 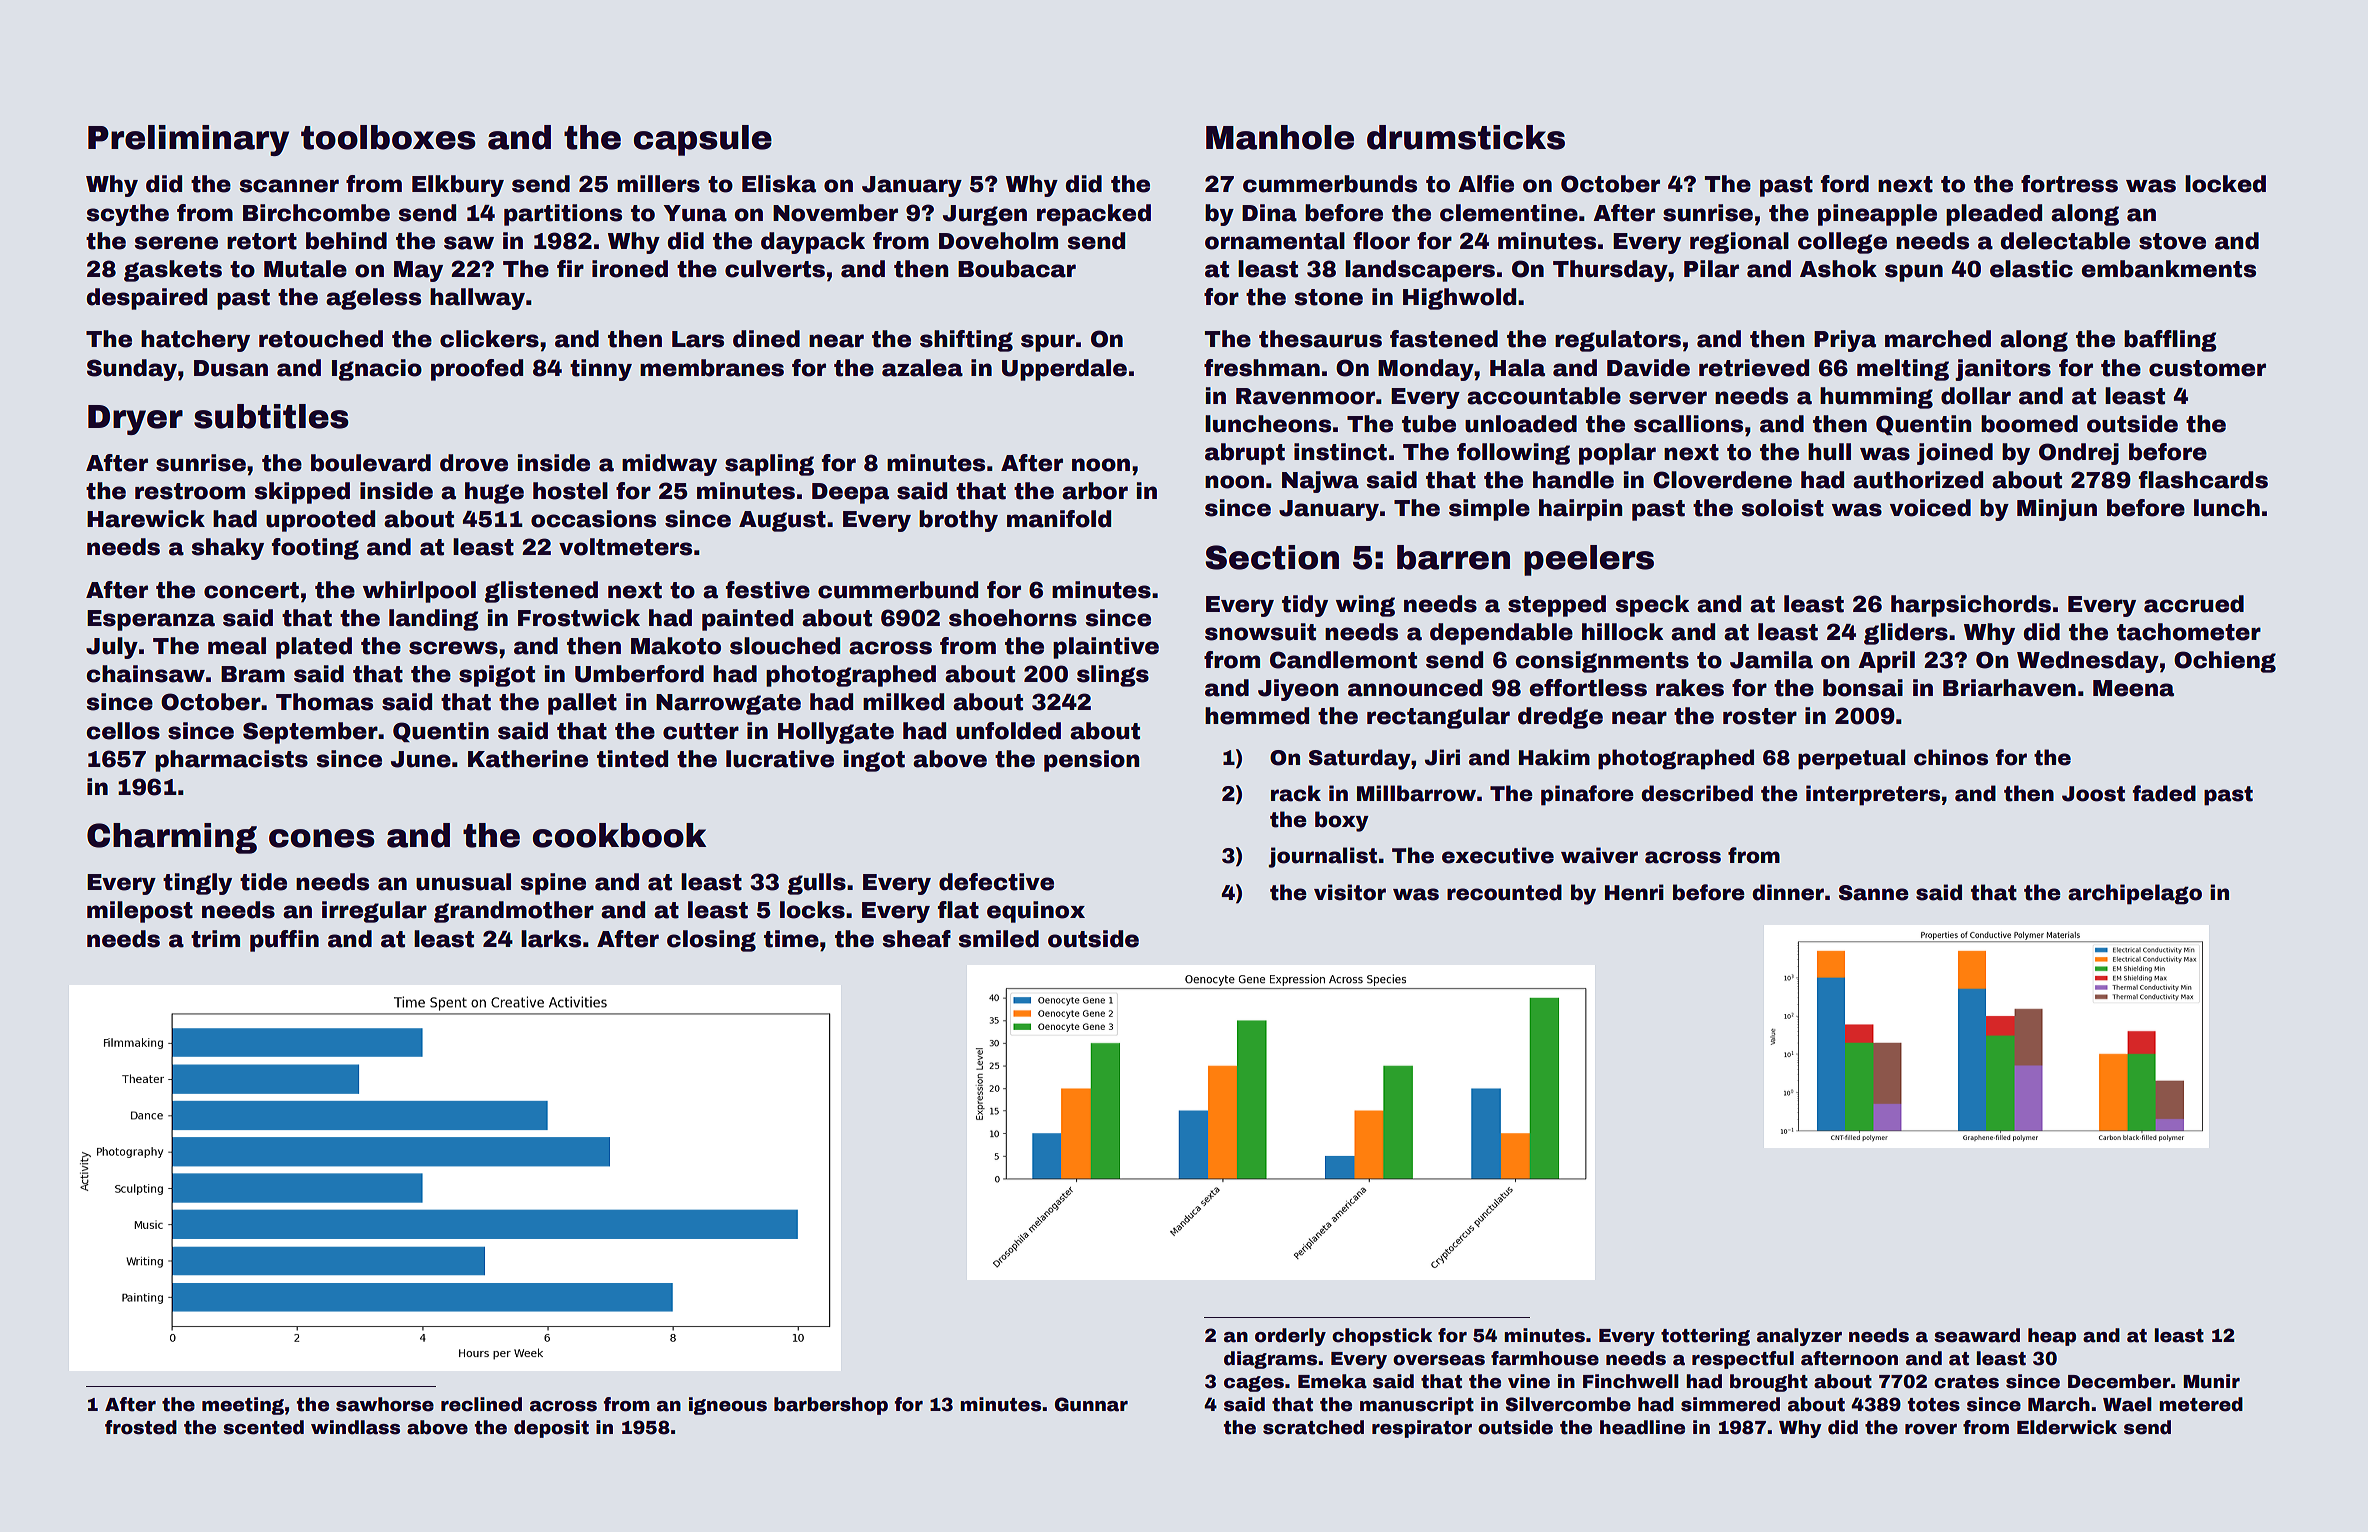 I want to click on drumsticks, so click(x=1466, y=137).
